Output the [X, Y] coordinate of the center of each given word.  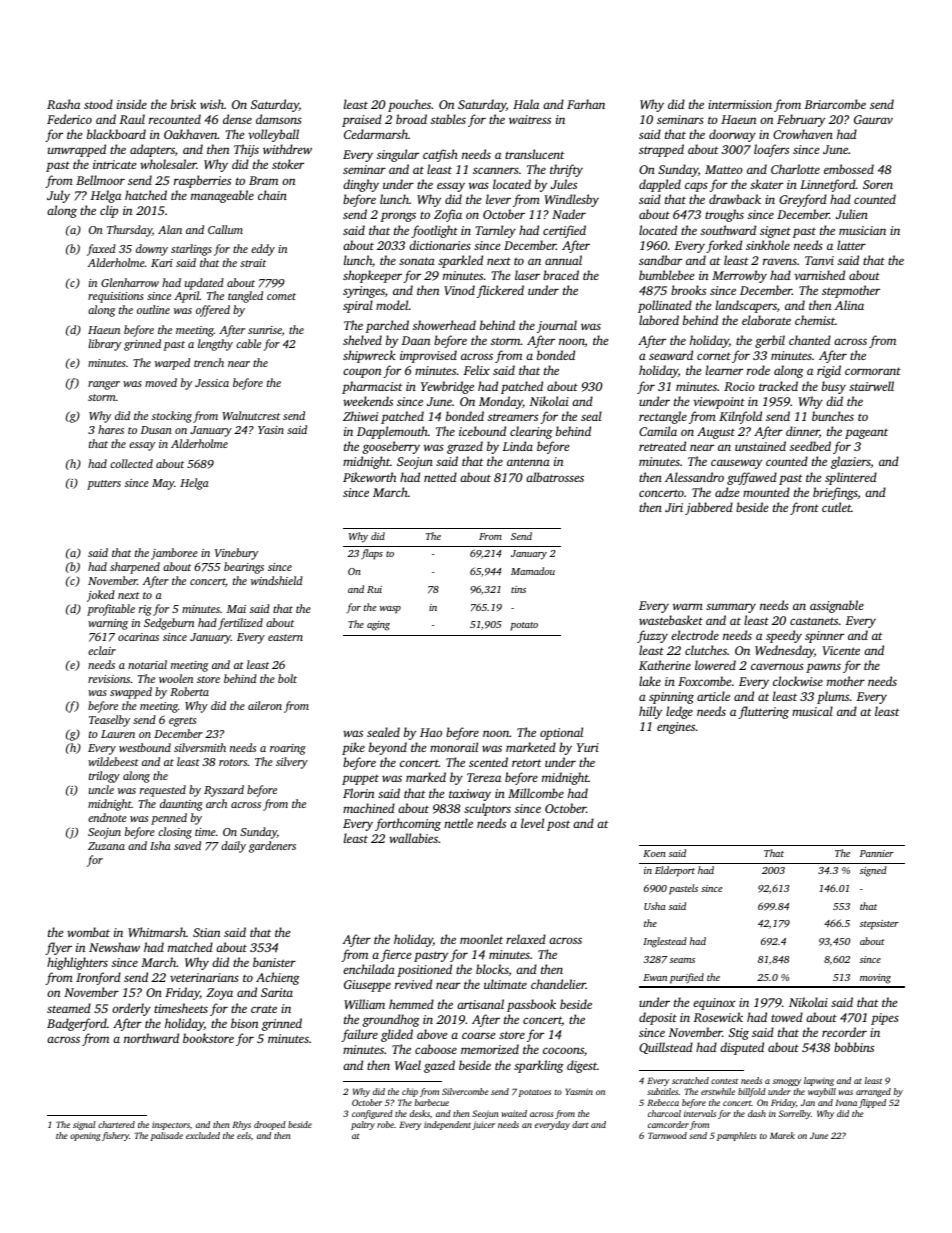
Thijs [246, 150]
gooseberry [391, 447]
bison [244, 1023]
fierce [396, 955]
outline [153, 309]
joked [101, 596]
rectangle [663, 417]
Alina [849, 305]
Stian [206, 932]
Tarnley [496, 231]
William [364, 1004]
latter [851, 245]
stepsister [879, 925]
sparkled [460, 261]
